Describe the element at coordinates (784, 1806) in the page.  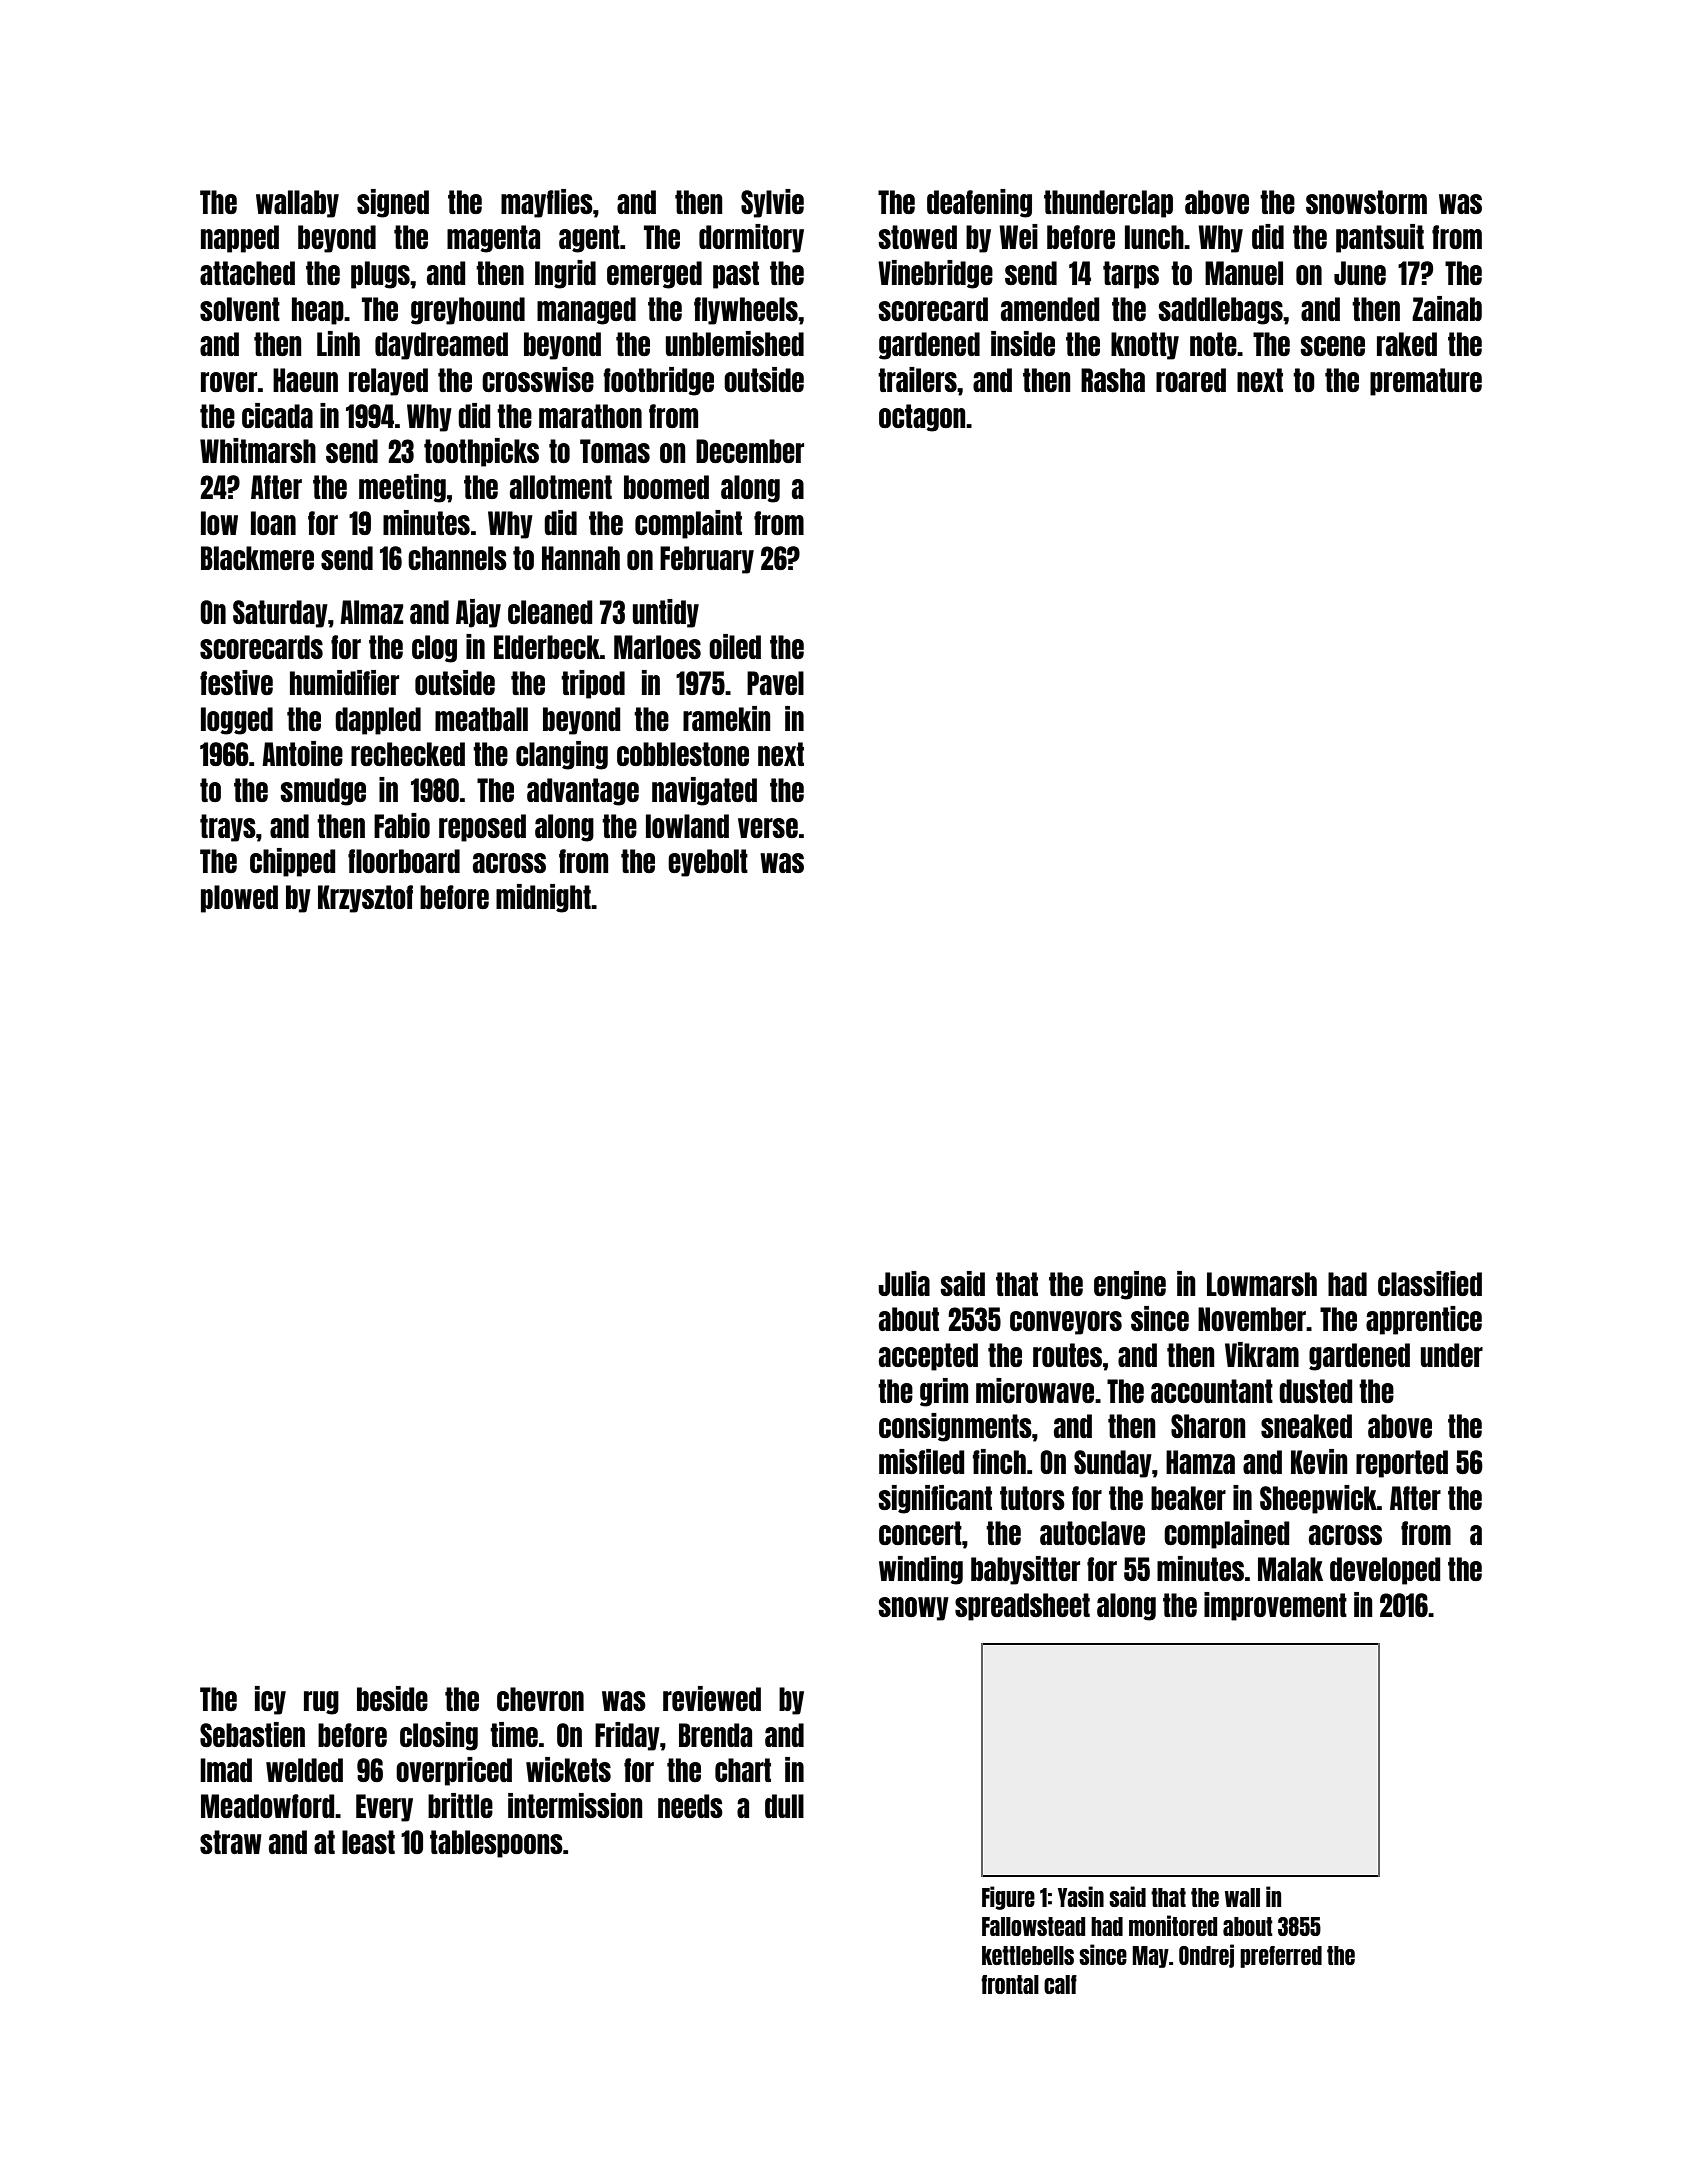
I see `dull` at that location.
